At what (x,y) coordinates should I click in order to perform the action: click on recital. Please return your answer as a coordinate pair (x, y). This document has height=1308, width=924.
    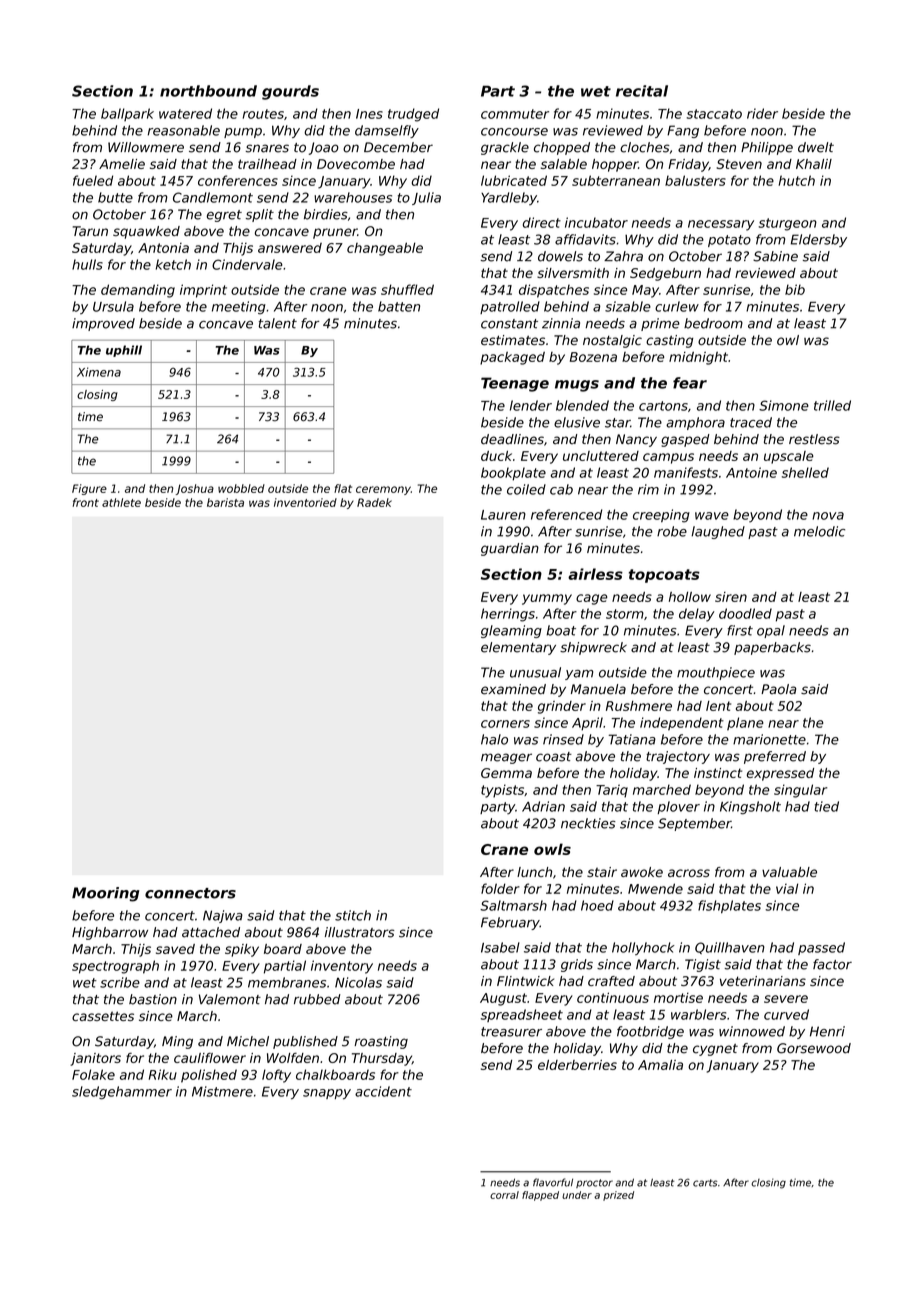
    Looking at the image, I should click on (642, 91).
